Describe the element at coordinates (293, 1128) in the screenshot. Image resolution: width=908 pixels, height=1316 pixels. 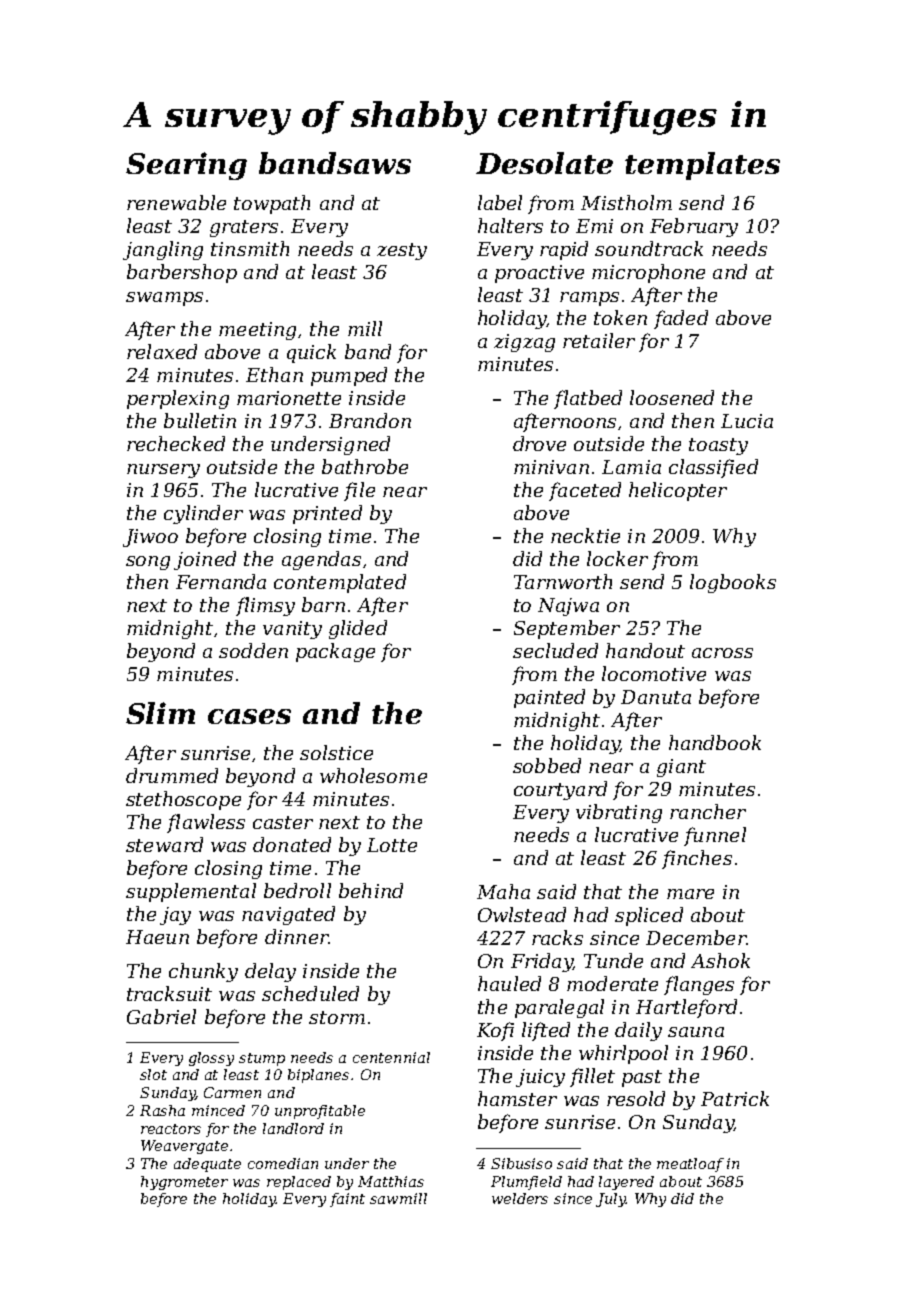
I see `landlord` at that location.
